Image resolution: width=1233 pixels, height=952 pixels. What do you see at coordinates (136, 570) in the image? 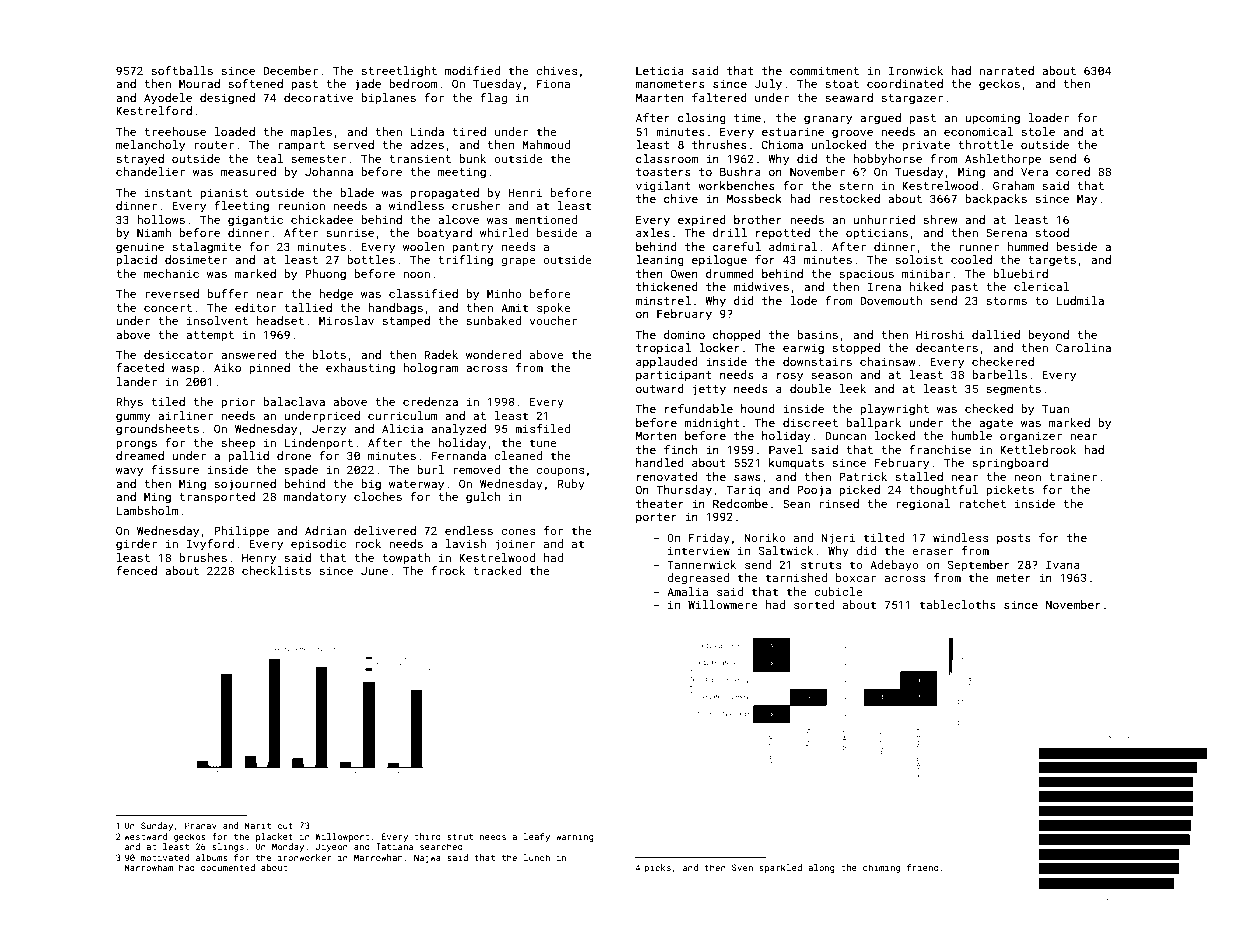
I see `fenced` at bounding box center [136, 570].
